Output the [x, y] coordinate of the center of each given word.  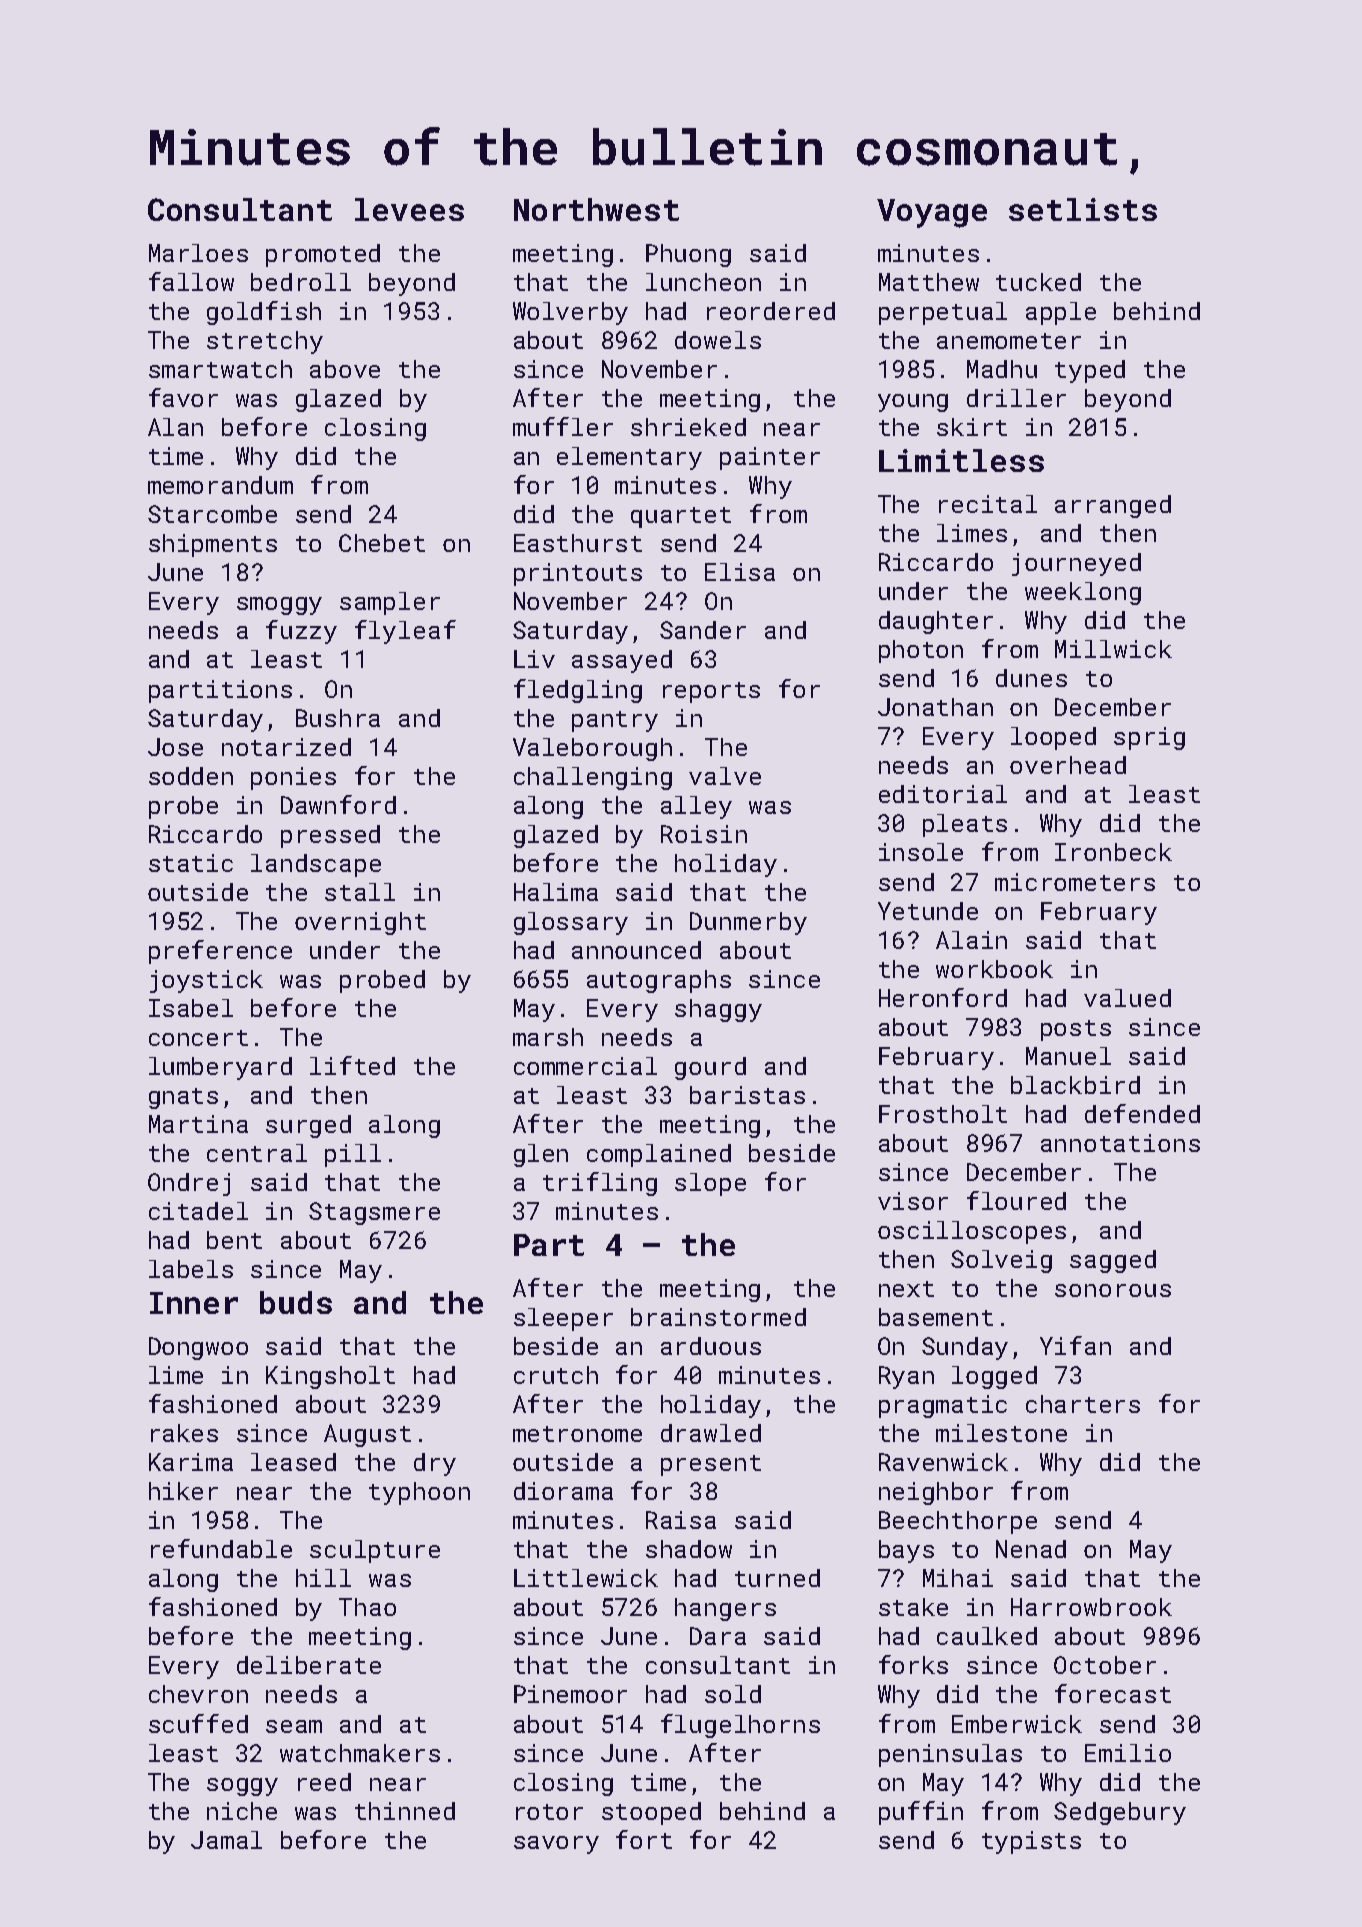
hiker [183, 1491]
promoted [323, 255]
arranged [1113, 506]
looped [1053, 738]
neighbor [936, 1493]
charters [1083, 1404]
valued [1127, 998]
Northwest [596, 209]
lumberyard [220, 1068]
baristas [747, 1095]
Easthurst [578, 543]
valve [725, 776]
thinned [405, 1811]
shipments [213, 545]
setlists [1083, 209]
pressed [330, 836]
